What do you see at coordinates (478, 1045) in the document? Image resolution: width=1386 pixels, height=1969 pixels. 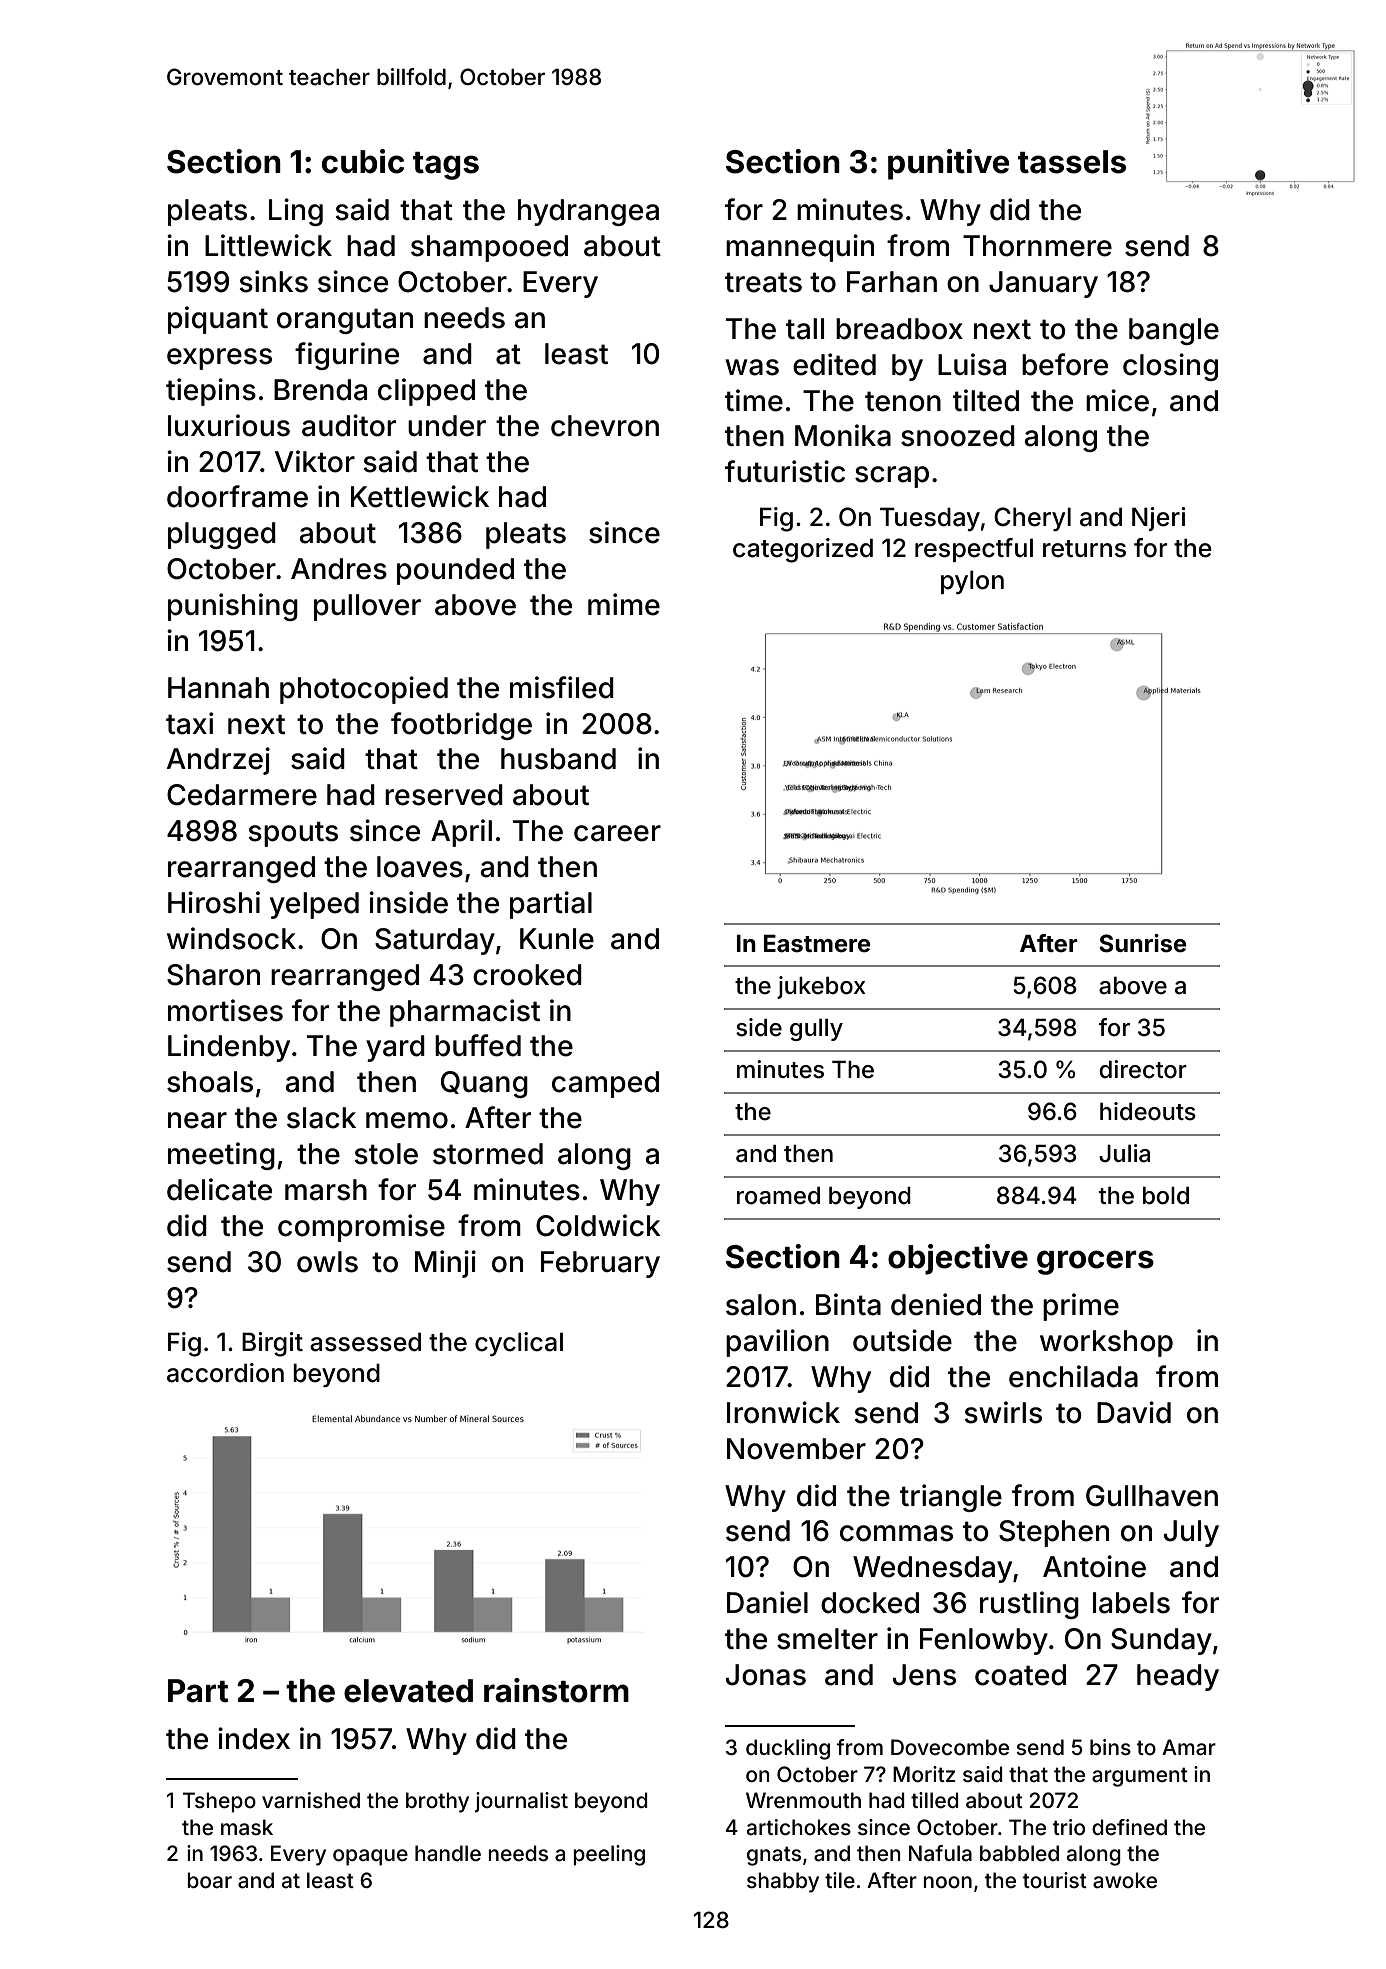 I see `buffed` at bounding box center [478, 1045].
